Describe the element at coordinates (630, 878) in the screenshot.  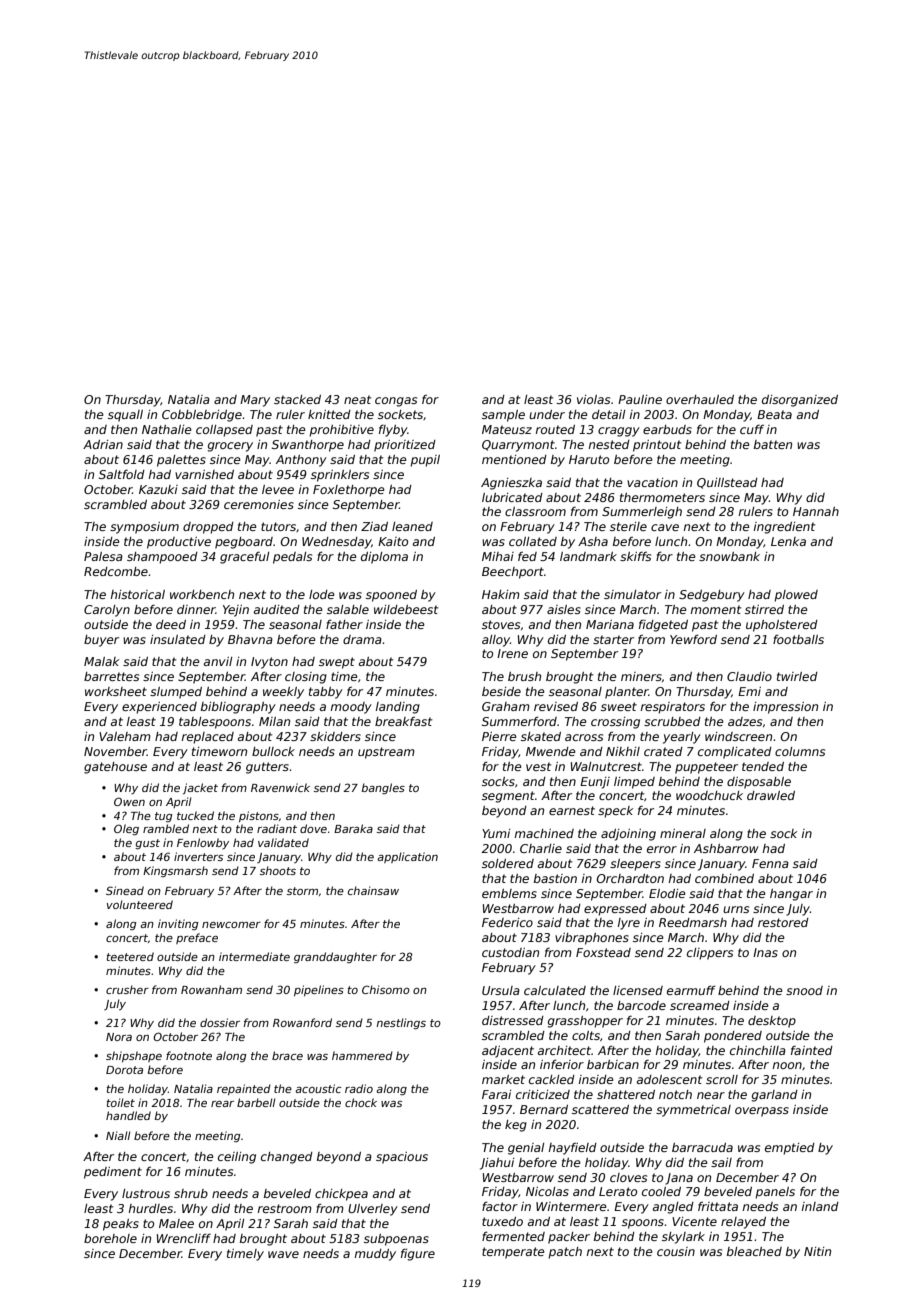
I see `Orchardton` at that location.
